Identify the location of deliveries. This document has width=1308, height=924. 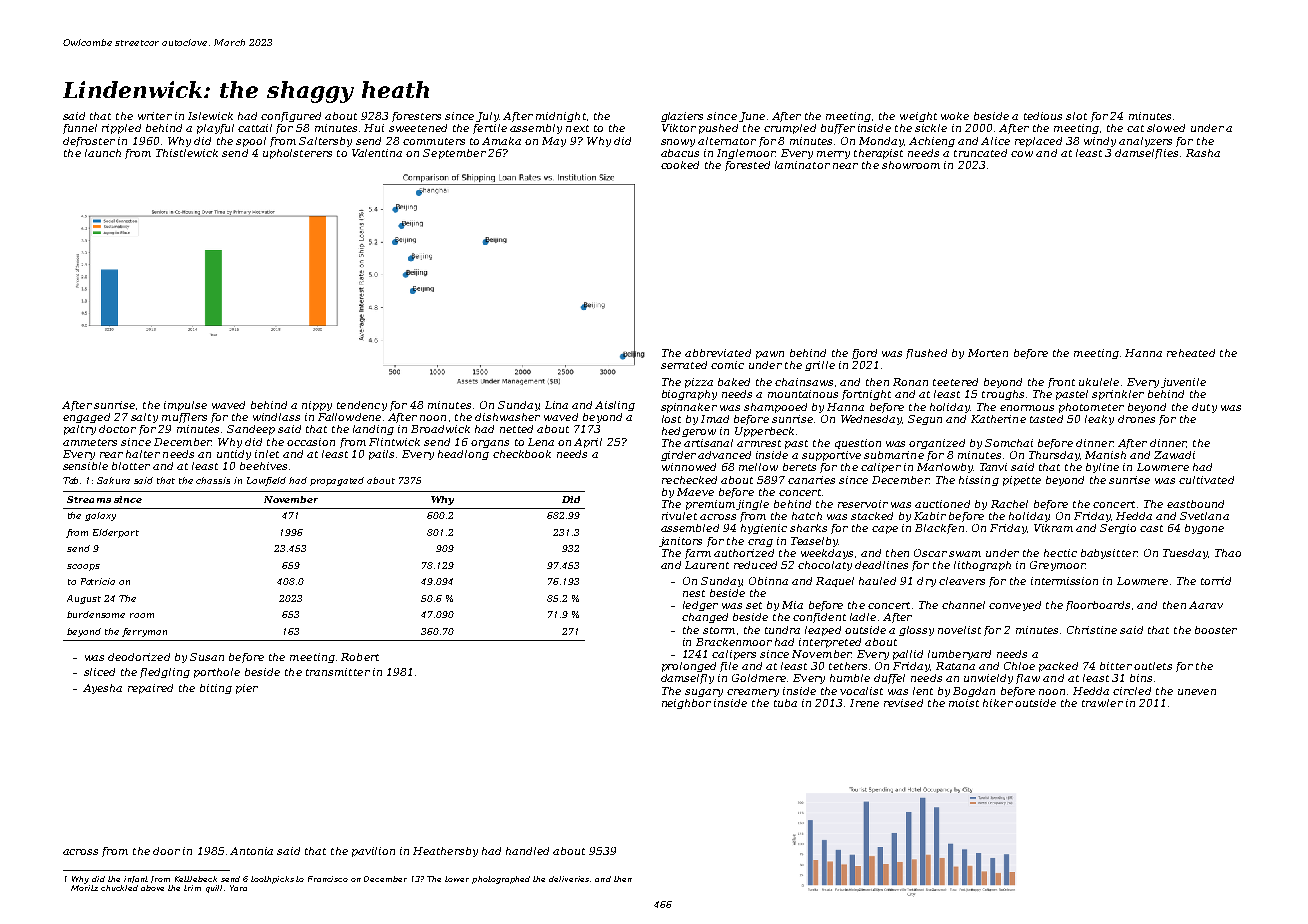
(569, 879).
